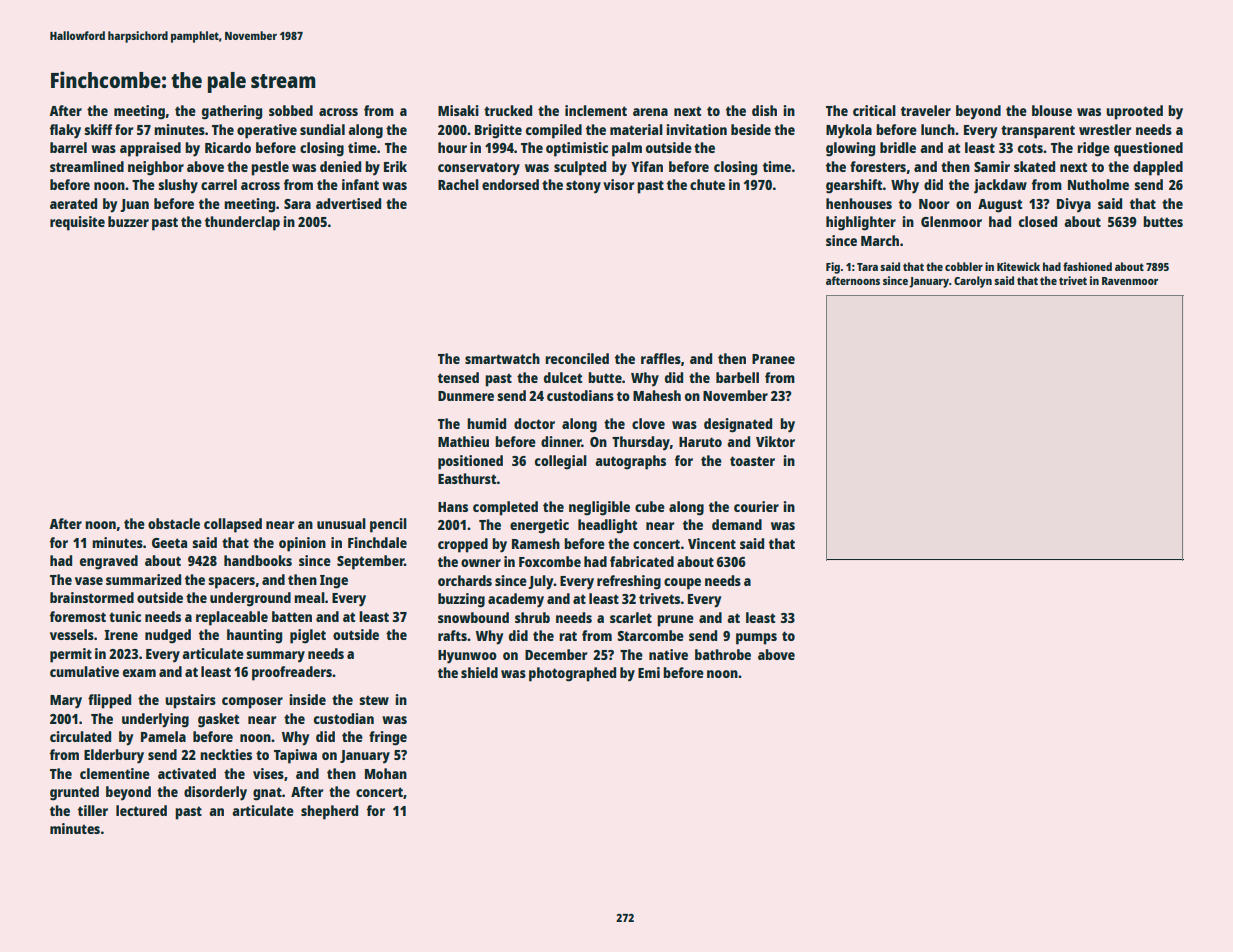 This page has height=952, width=1233. I want to click on Fig, so click(833, 268).
